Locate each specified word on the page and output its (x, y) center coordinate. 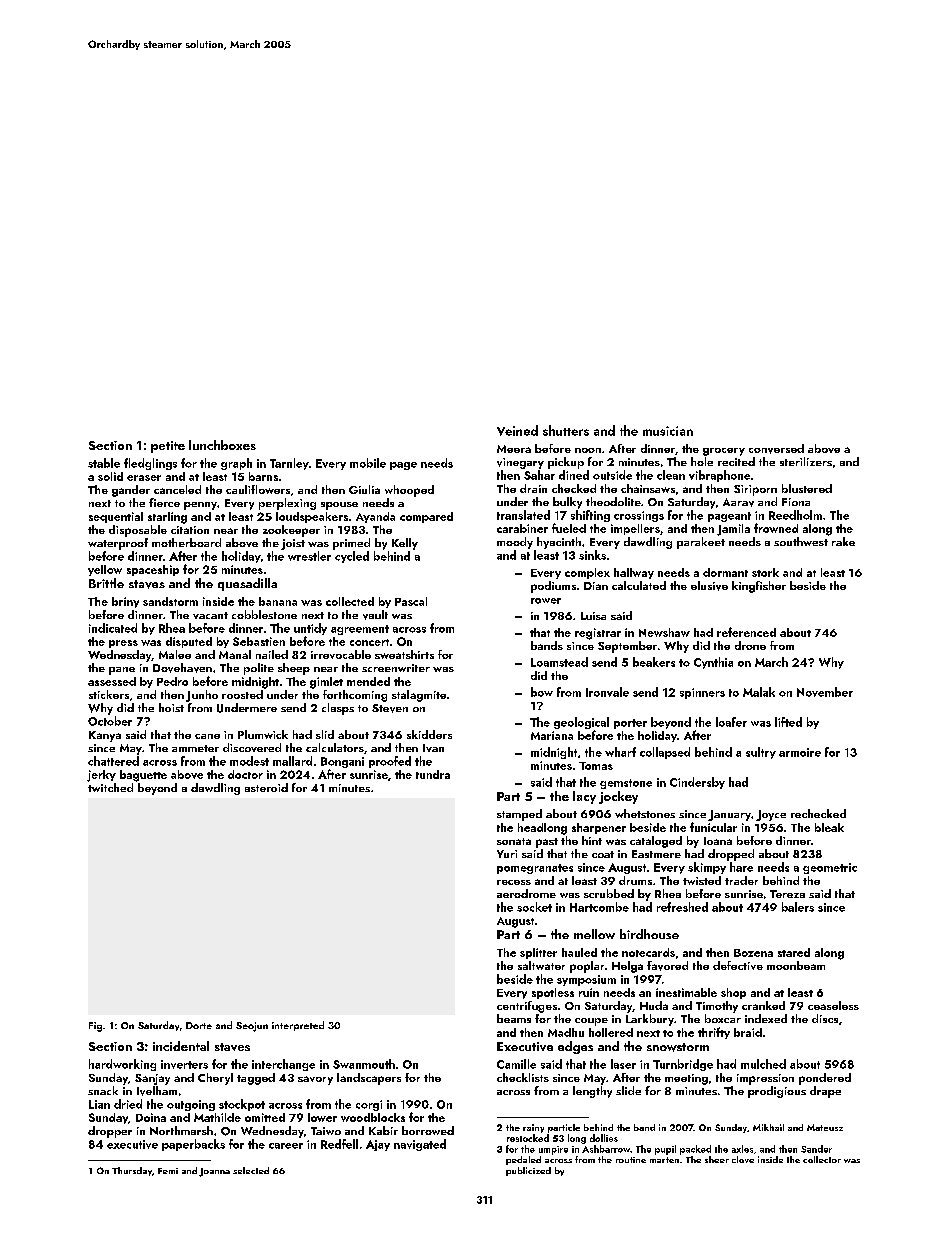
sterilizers (806, 461)
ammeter (195, 748)
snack (103, 1090)
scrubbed (609, 893)
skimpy (707, 868)
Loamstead (559, 662)
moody (515, 543)
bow (542, 692)
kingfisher (759, 587)
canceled (177, 489)
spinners (702, 693)
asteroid (266, 787)
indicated (113, 628)
